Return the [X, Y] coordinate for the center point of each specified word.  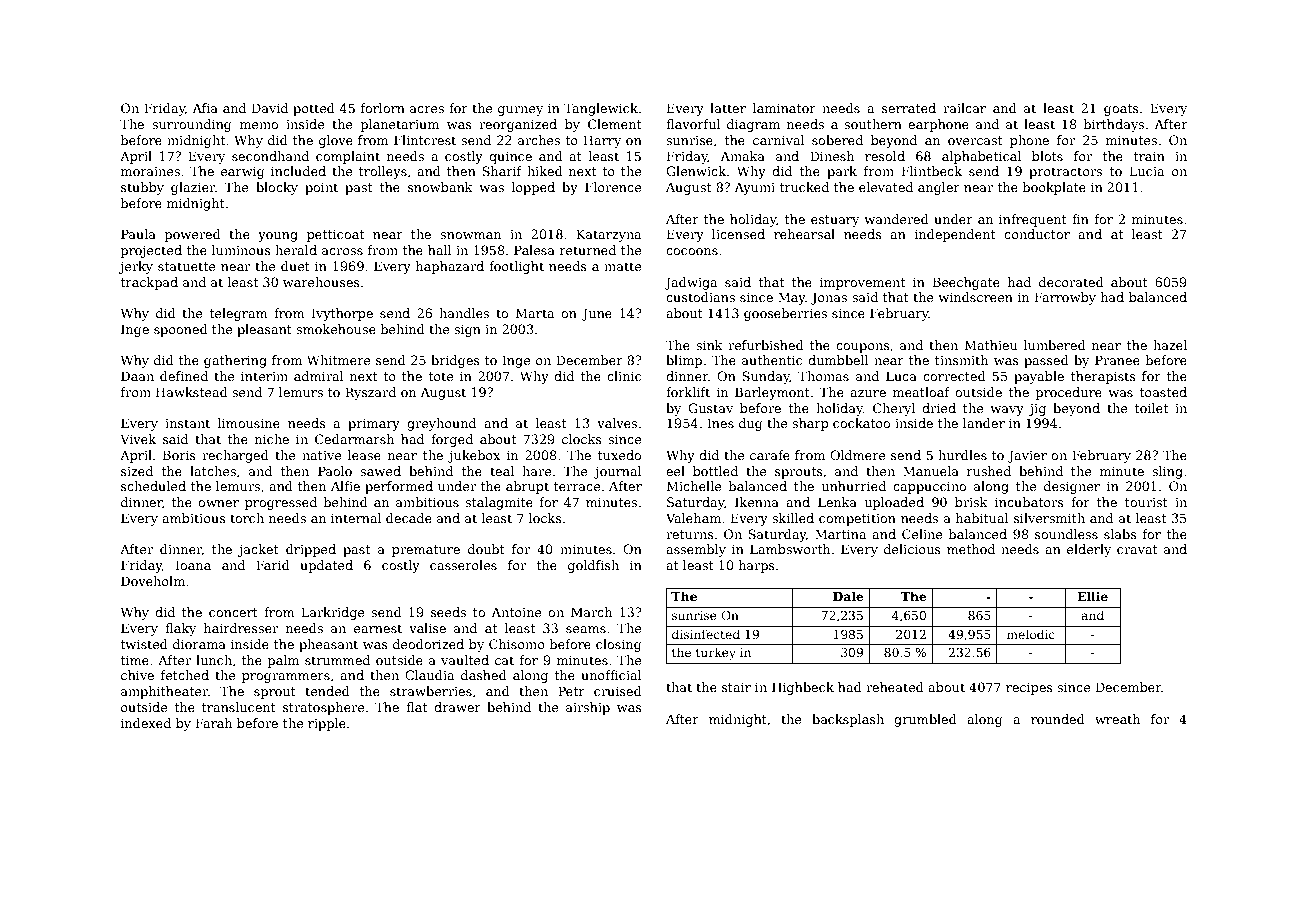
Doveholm [153, 581]
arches [539, 140]
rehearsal [804, 234]
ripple [327, 724]
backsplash [848, 720]
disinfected [706, 634]
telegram [239, 314]
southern [873, 124]
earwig [243, 172]
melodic [1031, 634]
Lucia [1147, 171]
